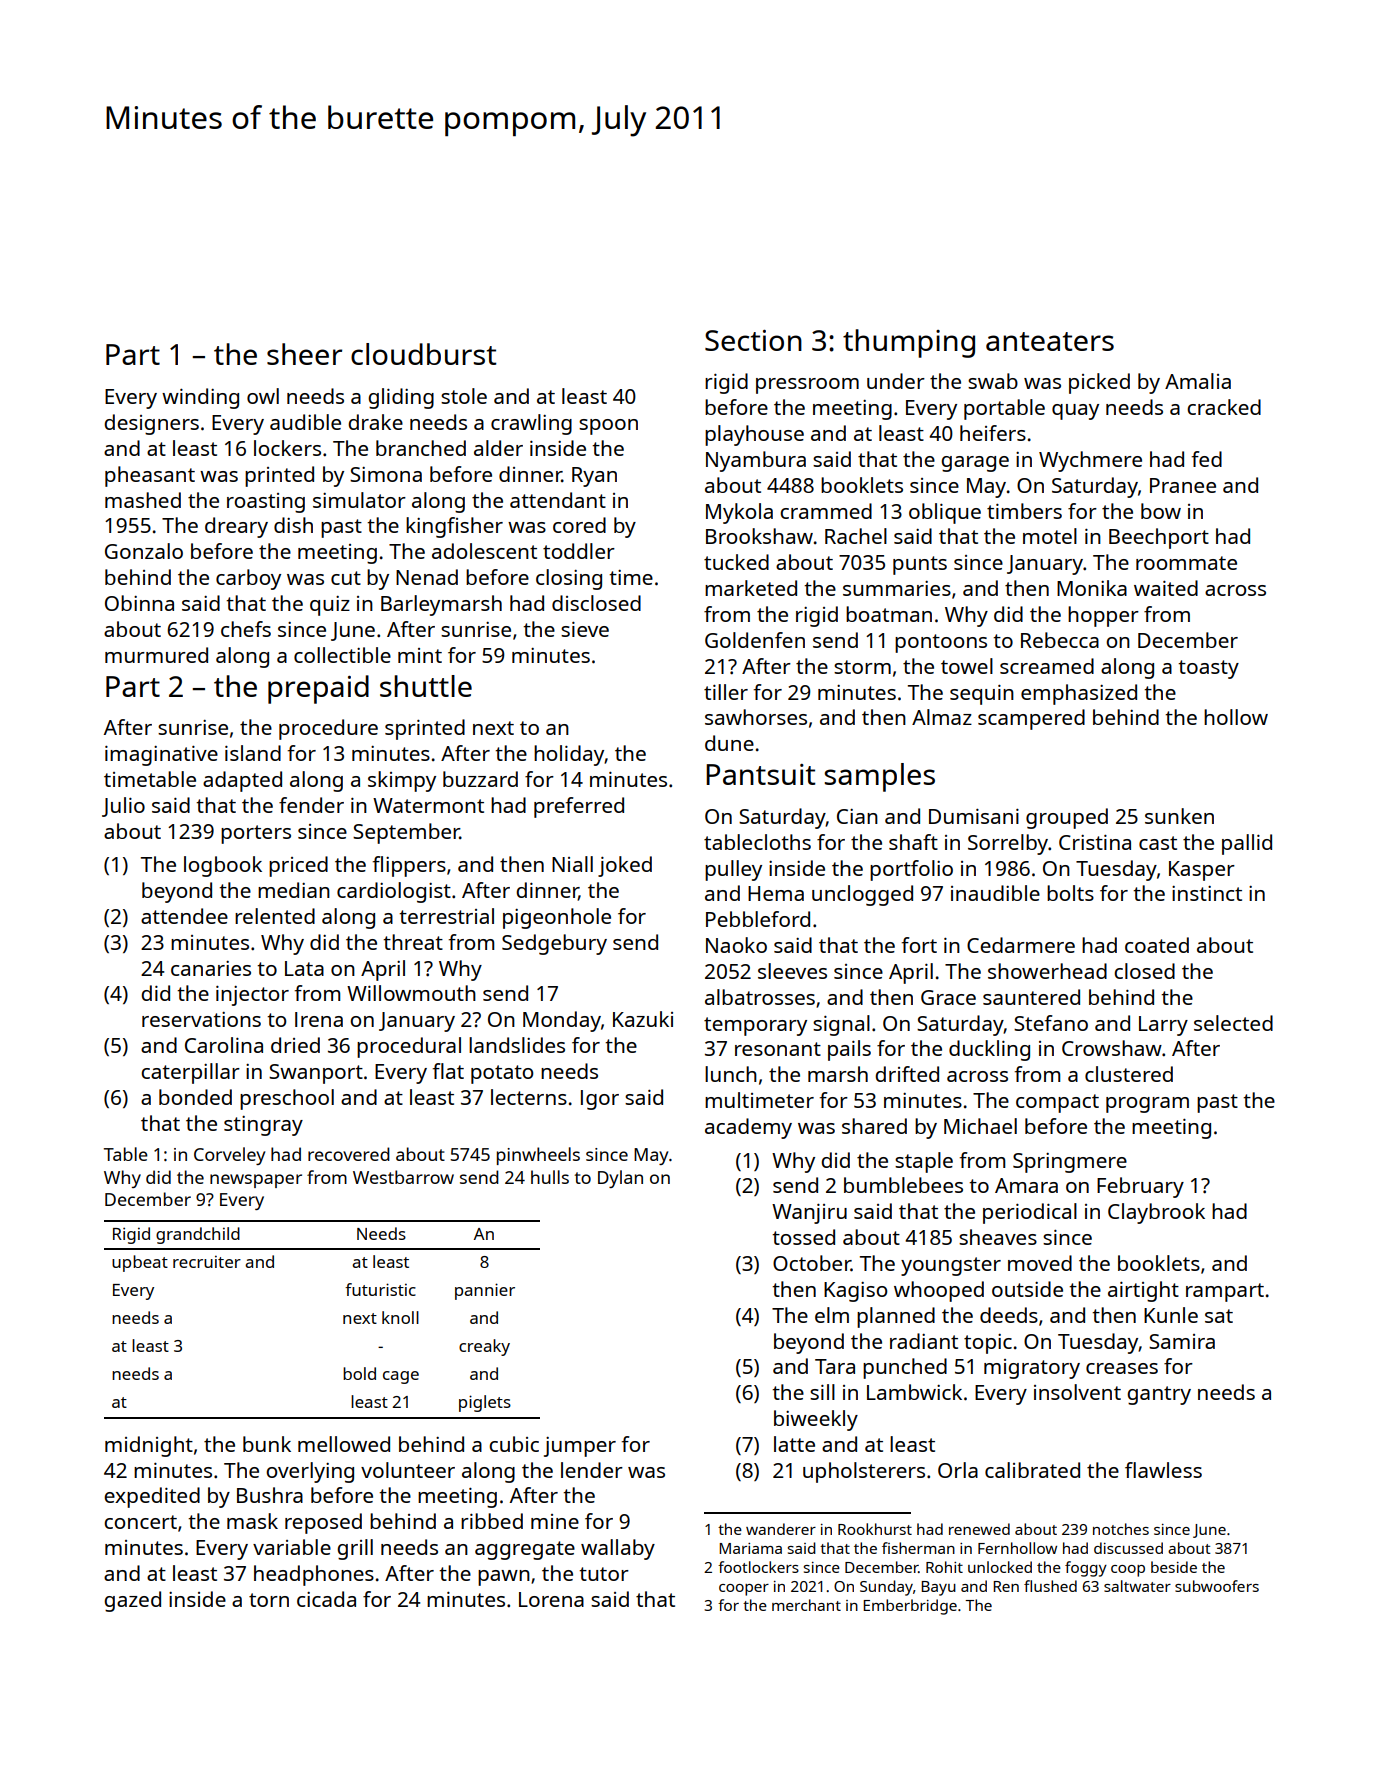  What do you see at coordinates (569, 755) in the screenshot?
I see `holiday` at bounding box center [569, 755].
